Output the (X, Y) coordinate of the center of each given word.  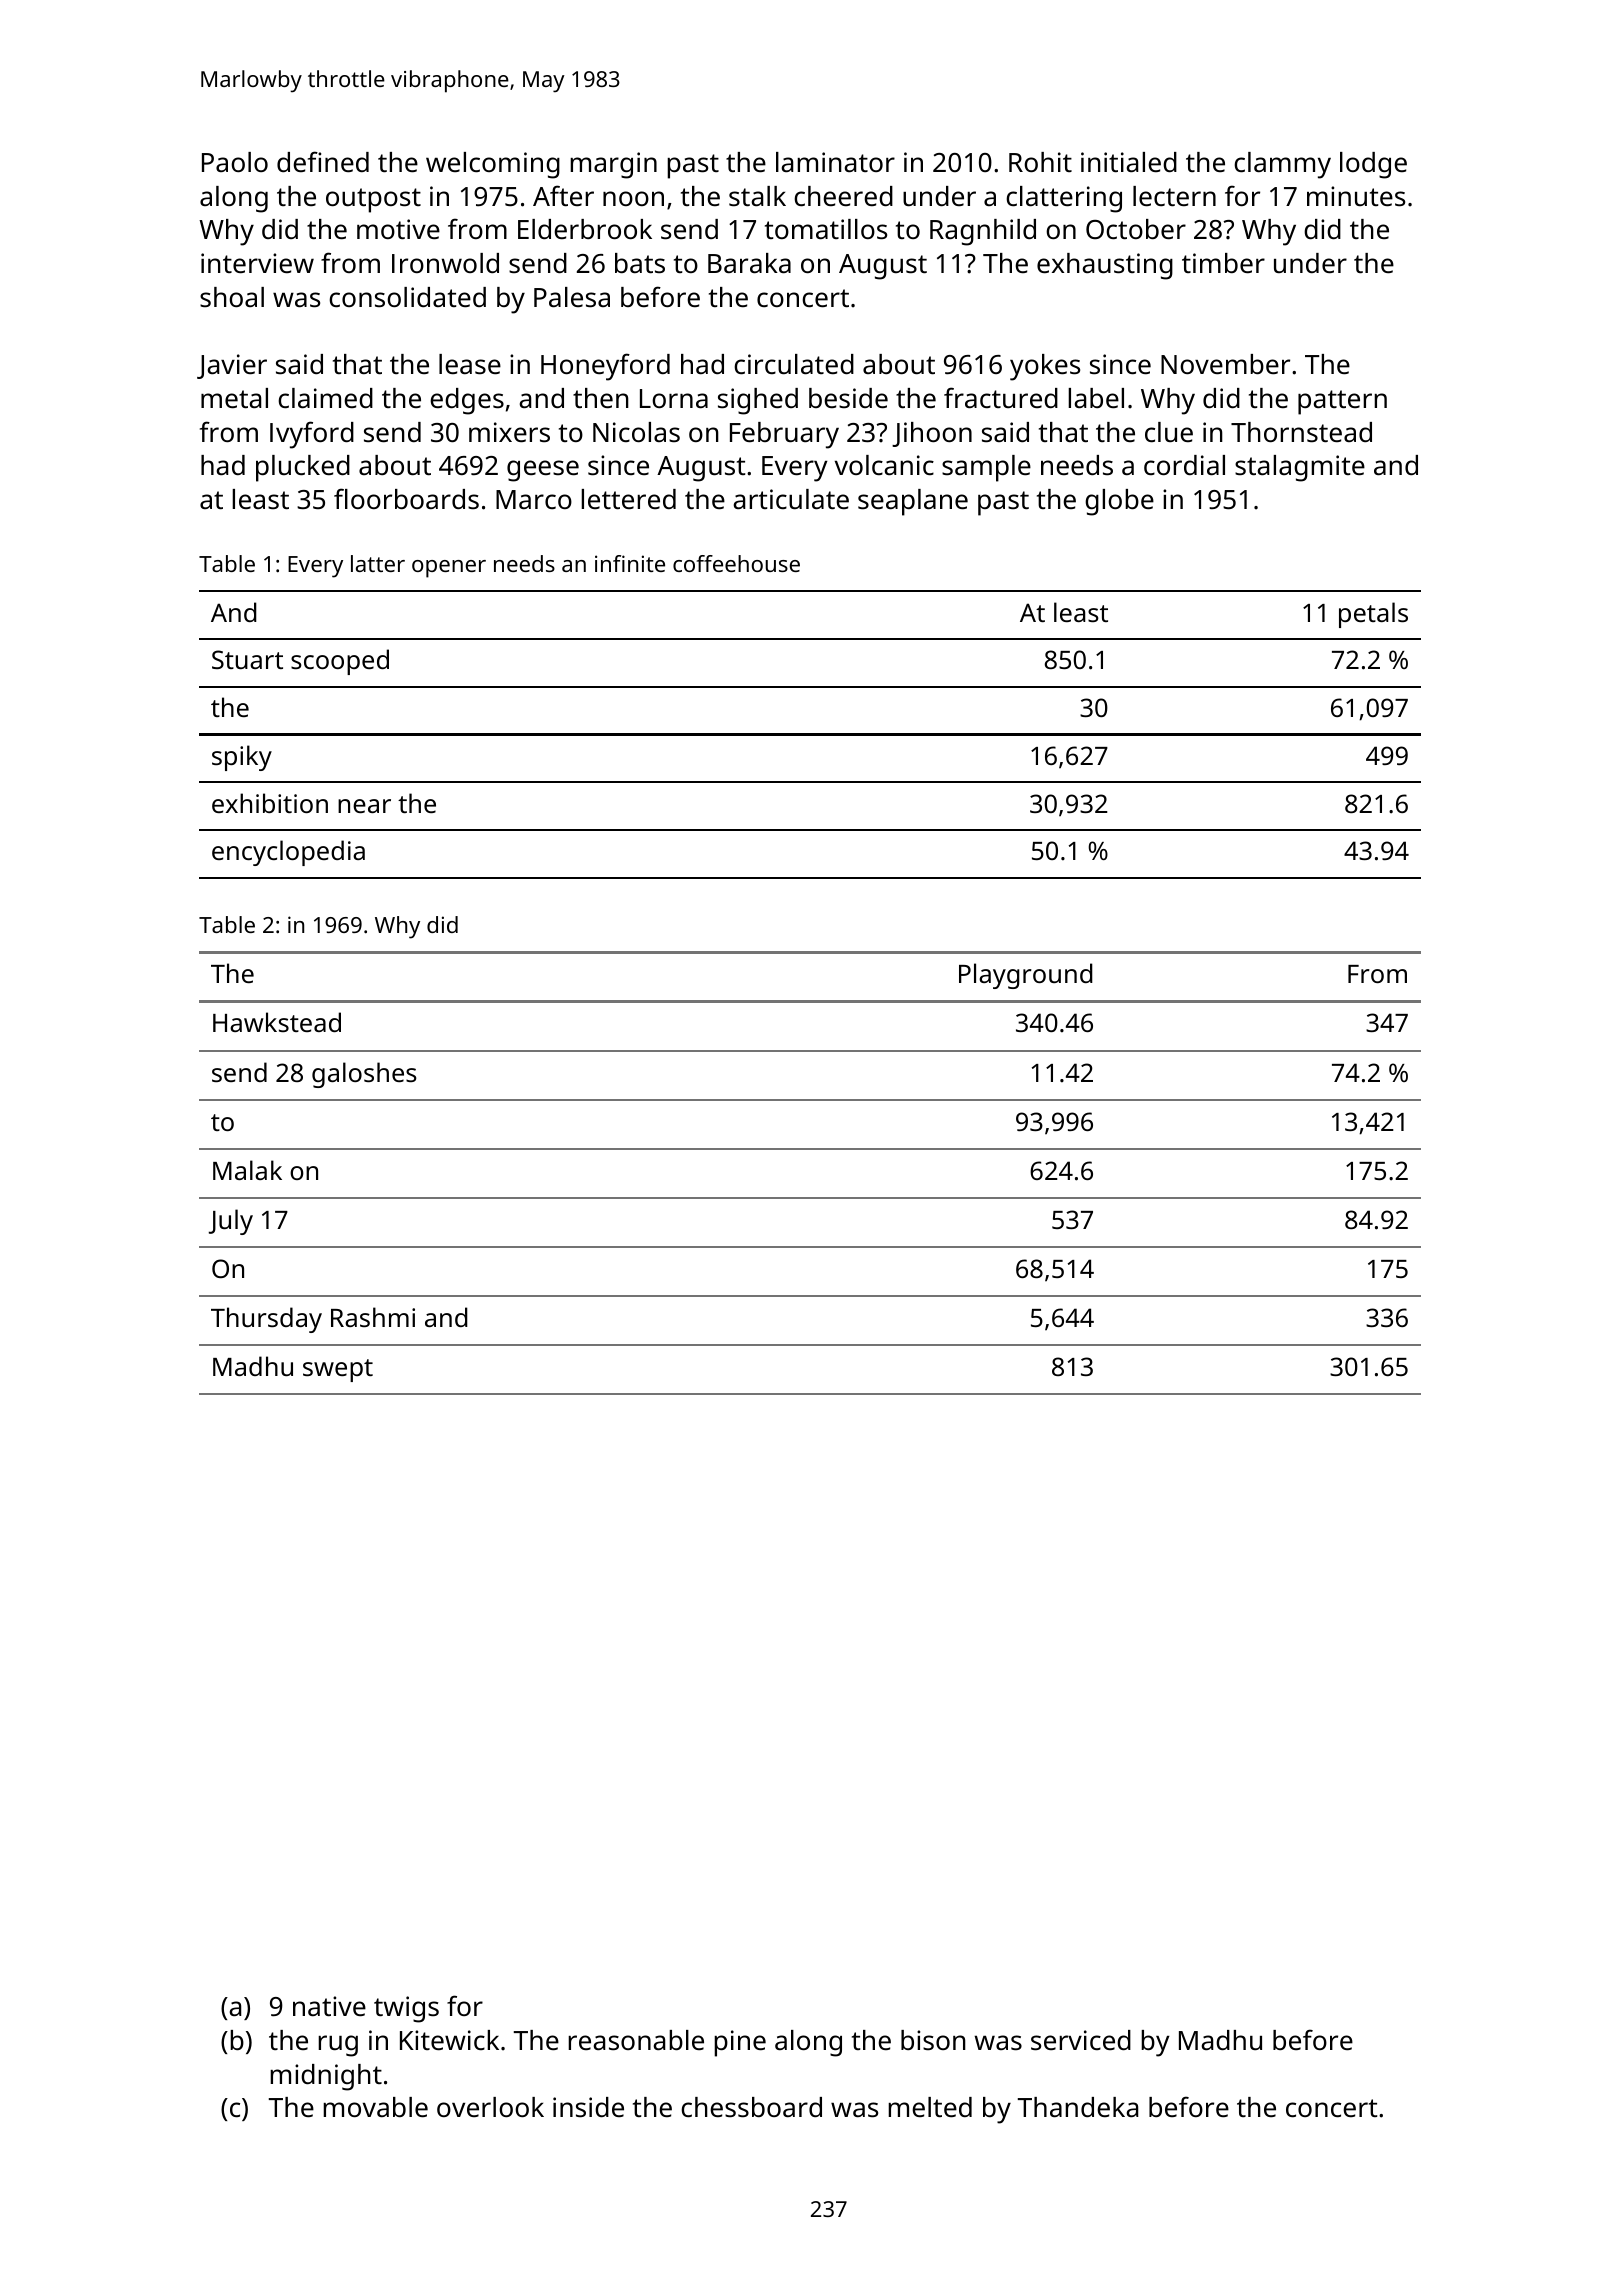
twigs (406, 2009)
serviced (1081, 2040)
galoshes (364, 1075)
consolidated (407, 297)
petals (1373, 615)
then (601, 398)
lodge (1373, 165)
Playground (1026, 976)
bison (933, 2040)
